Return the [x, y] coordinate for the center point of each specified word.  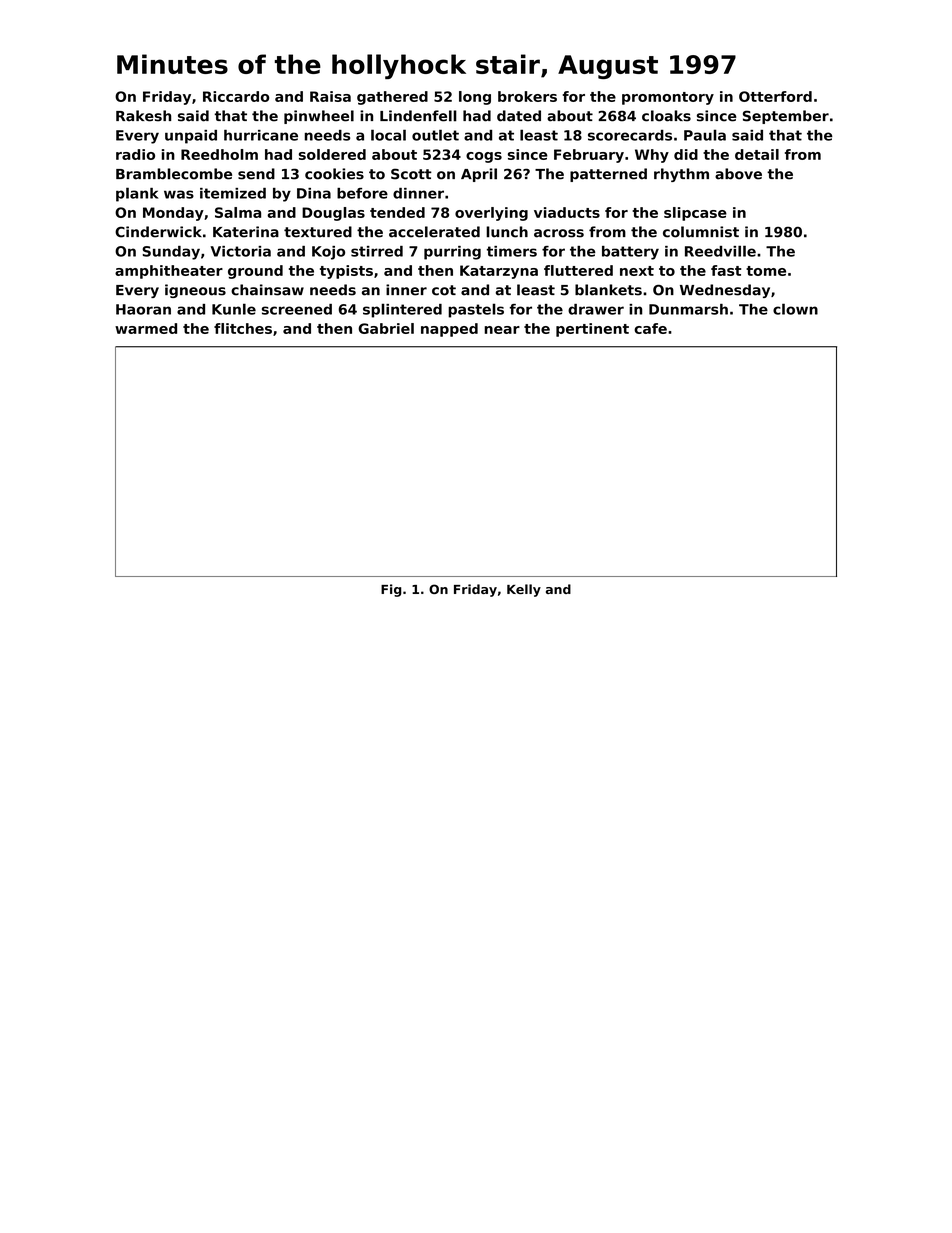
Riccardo [236, 96]
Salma [238, 212]
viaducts [567, 212]
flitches [243, 328]
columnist [701, 232]
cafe [650, 328]
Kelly [524, 590]
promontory [668, 98]
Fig [391, 590]
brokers [527, 96]
